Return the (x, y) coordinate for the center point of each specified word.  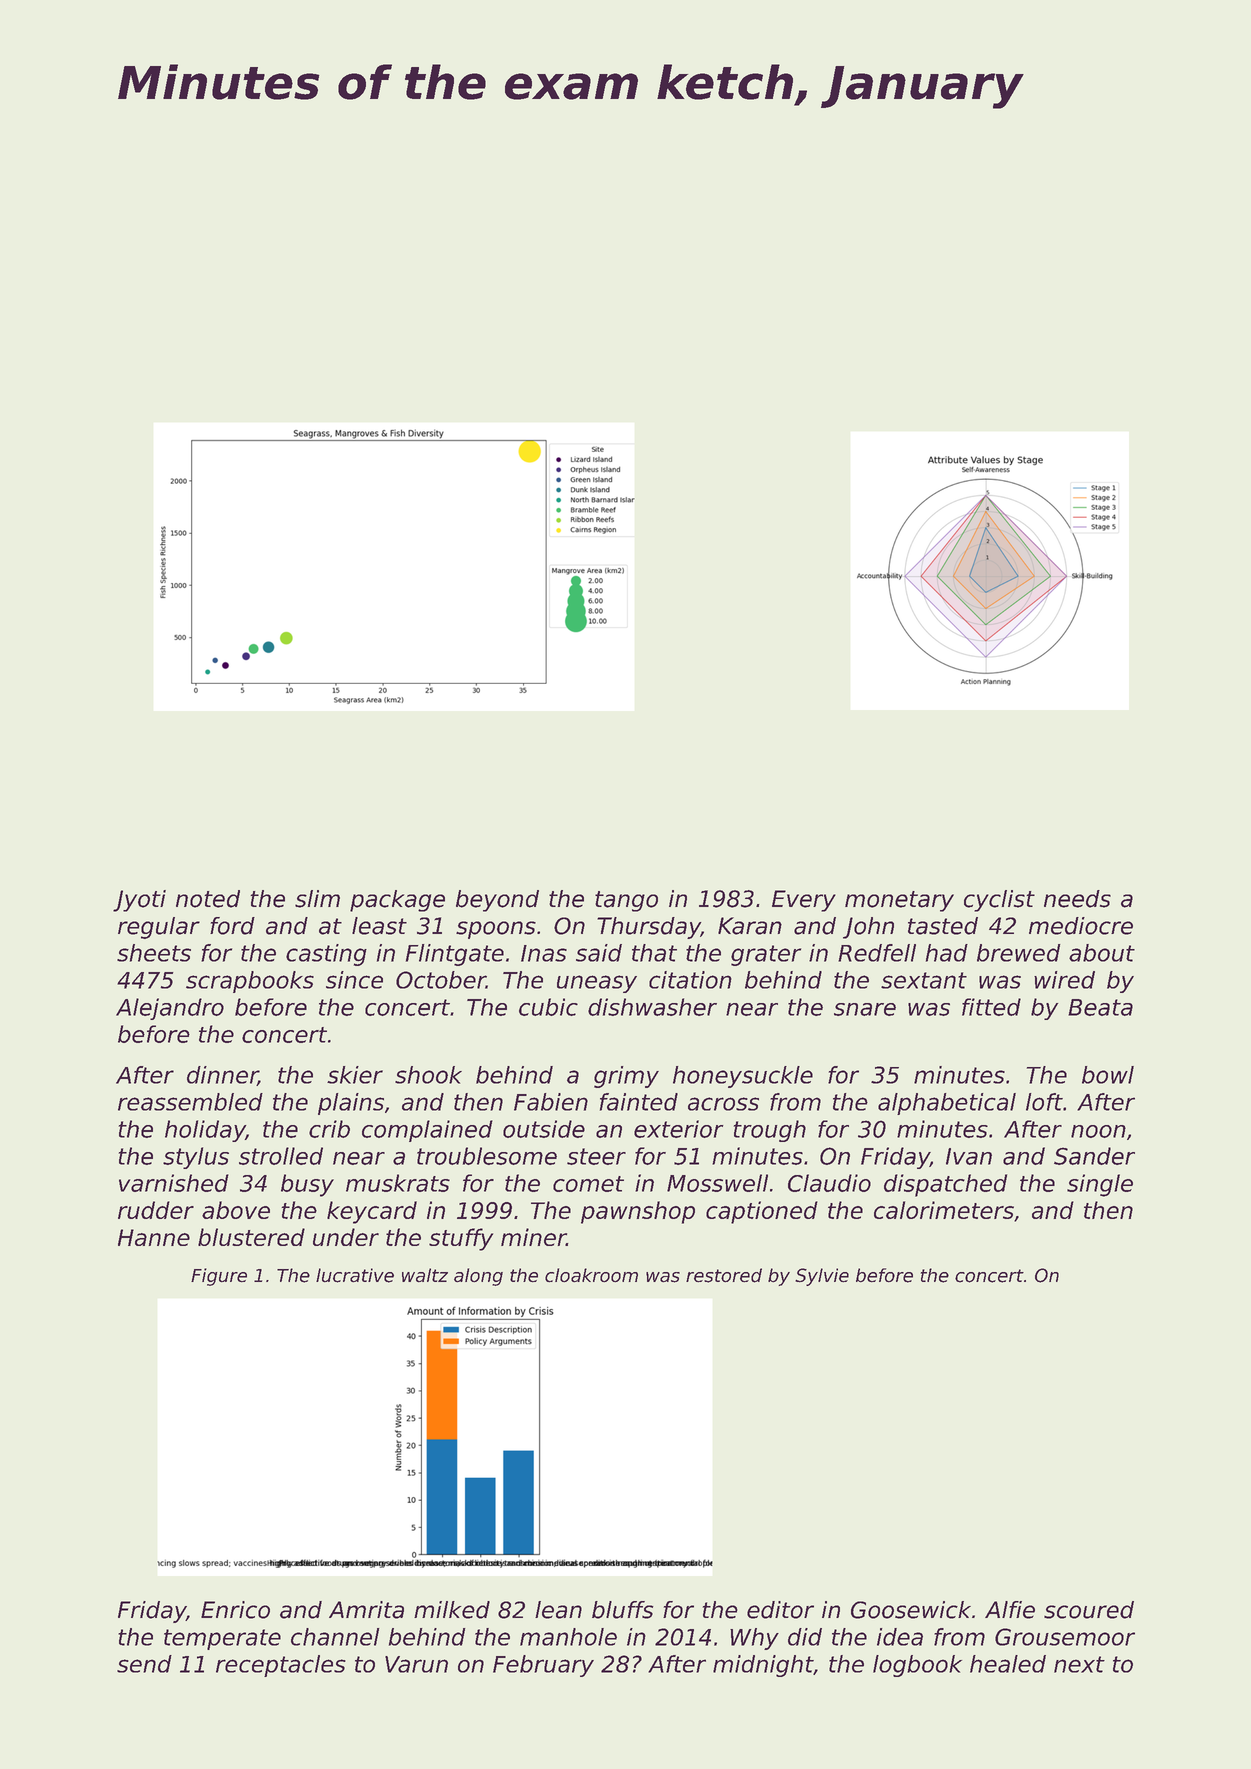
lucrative (355, 1275)
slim (317, 899)
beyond (497, 901)
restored (724, 1275)
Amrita (366, 1610)
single (1100, 1185)
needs (1077, 899)
